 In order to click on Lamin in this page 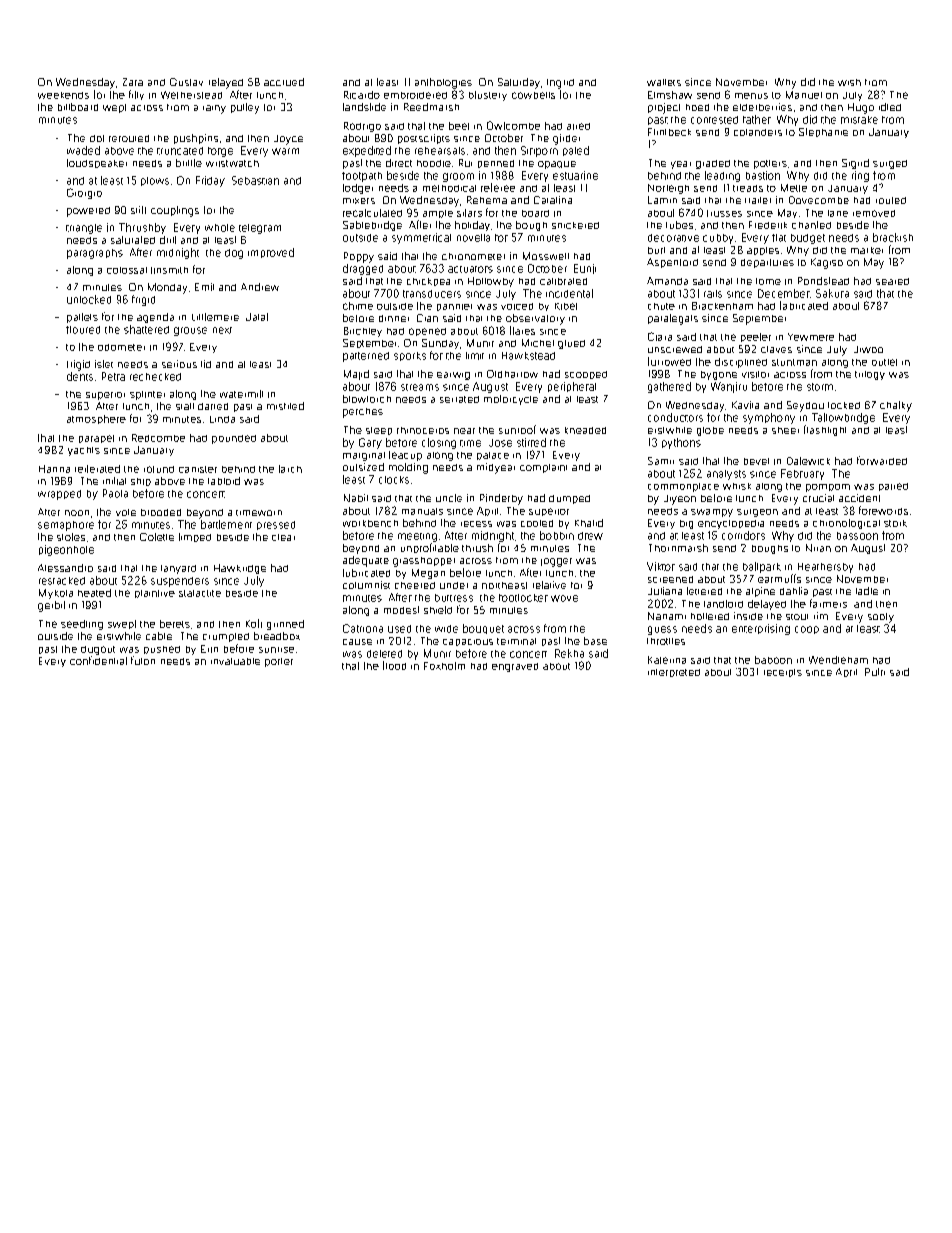, I will do `click(662, 200)`.
